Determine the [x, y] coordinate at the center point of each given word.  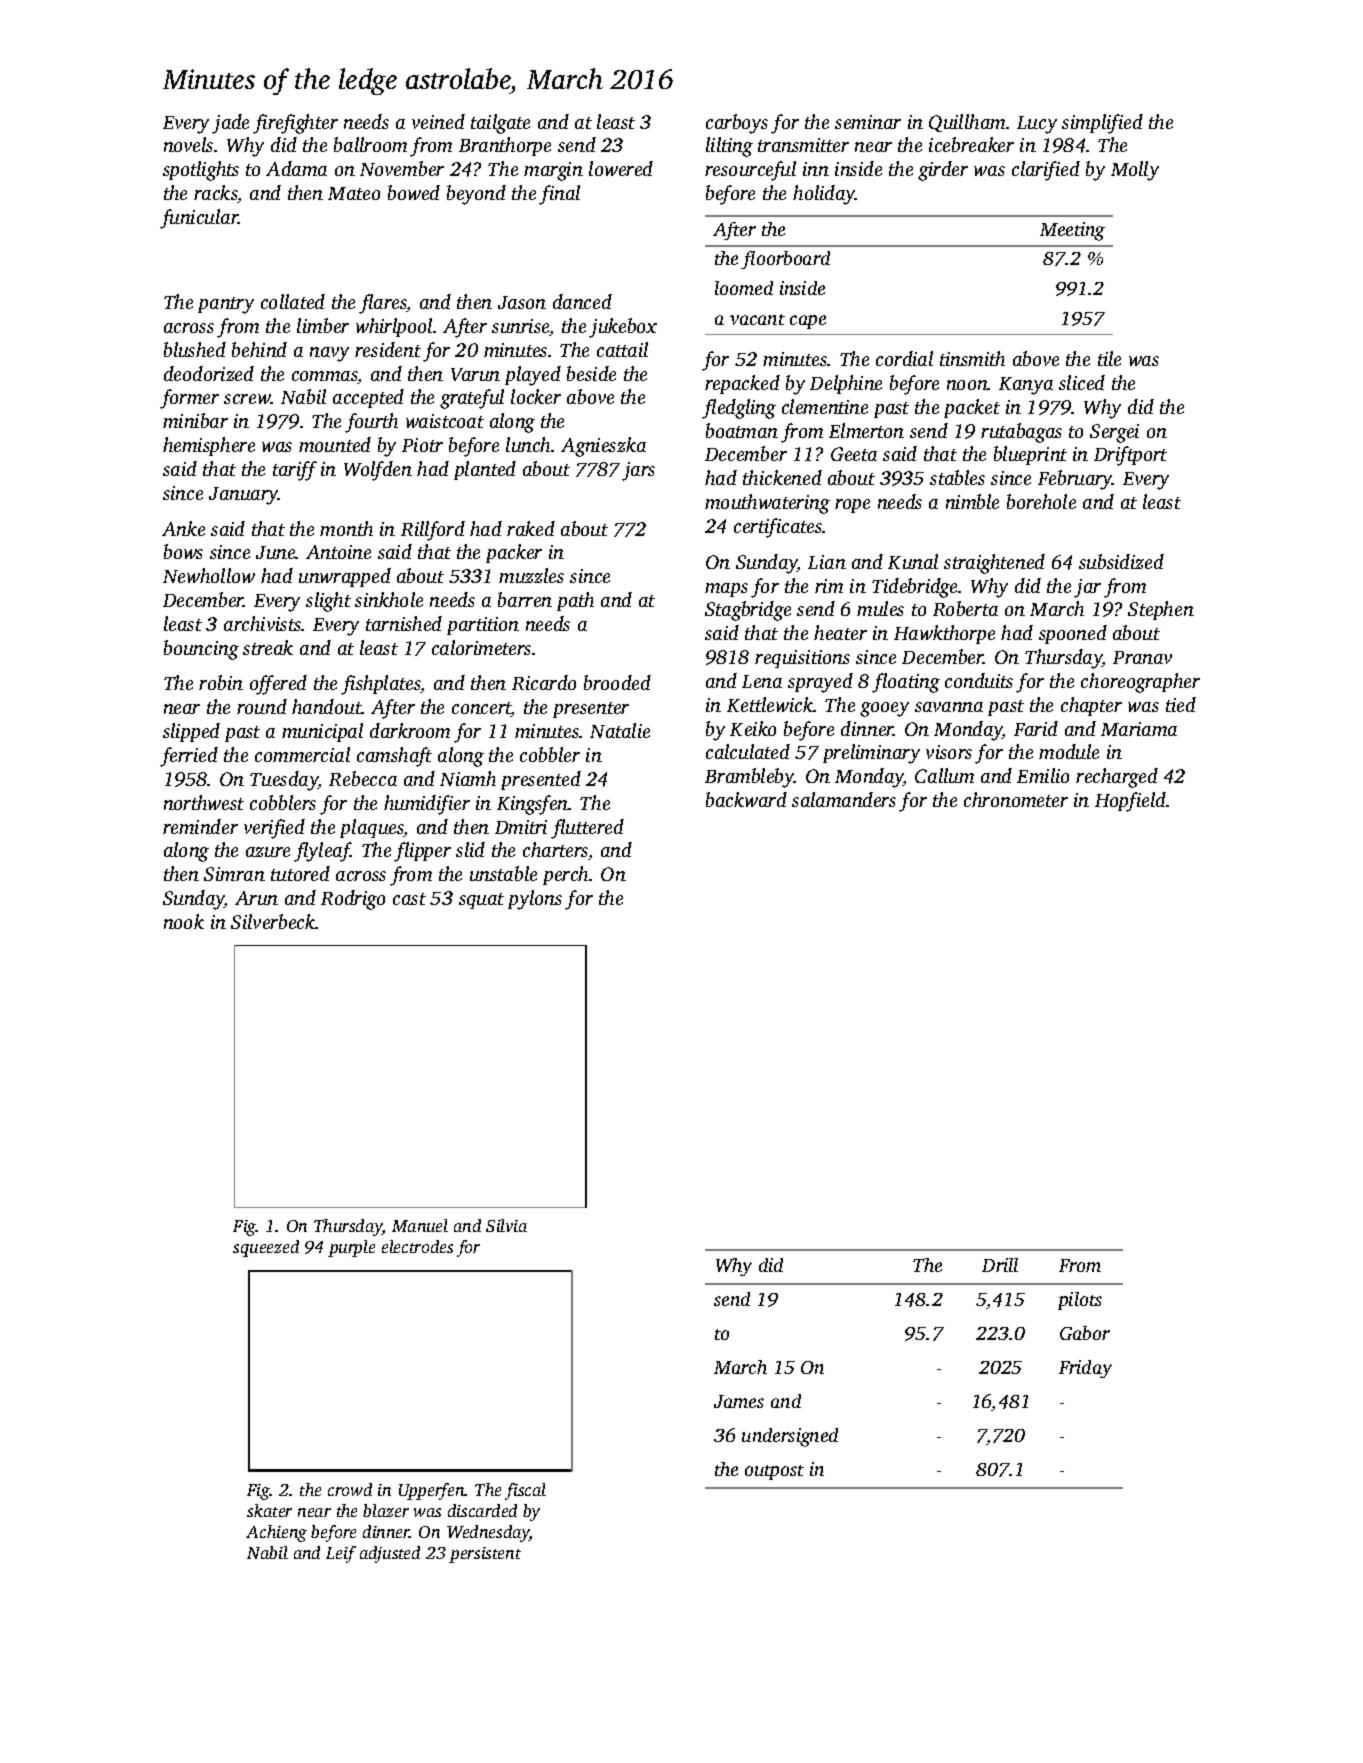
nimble [972, 501]
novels [188, 144]
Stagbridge [748, 611]
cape [808, 322]
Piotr [422, 445]
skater [269, 1510]
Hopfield [1130, 802]
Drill [1000, 1265]
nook [184, 921]
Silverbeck [273, 921]
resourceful [750, 171]
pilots [1080, 1301]
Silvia [506, 1225]
